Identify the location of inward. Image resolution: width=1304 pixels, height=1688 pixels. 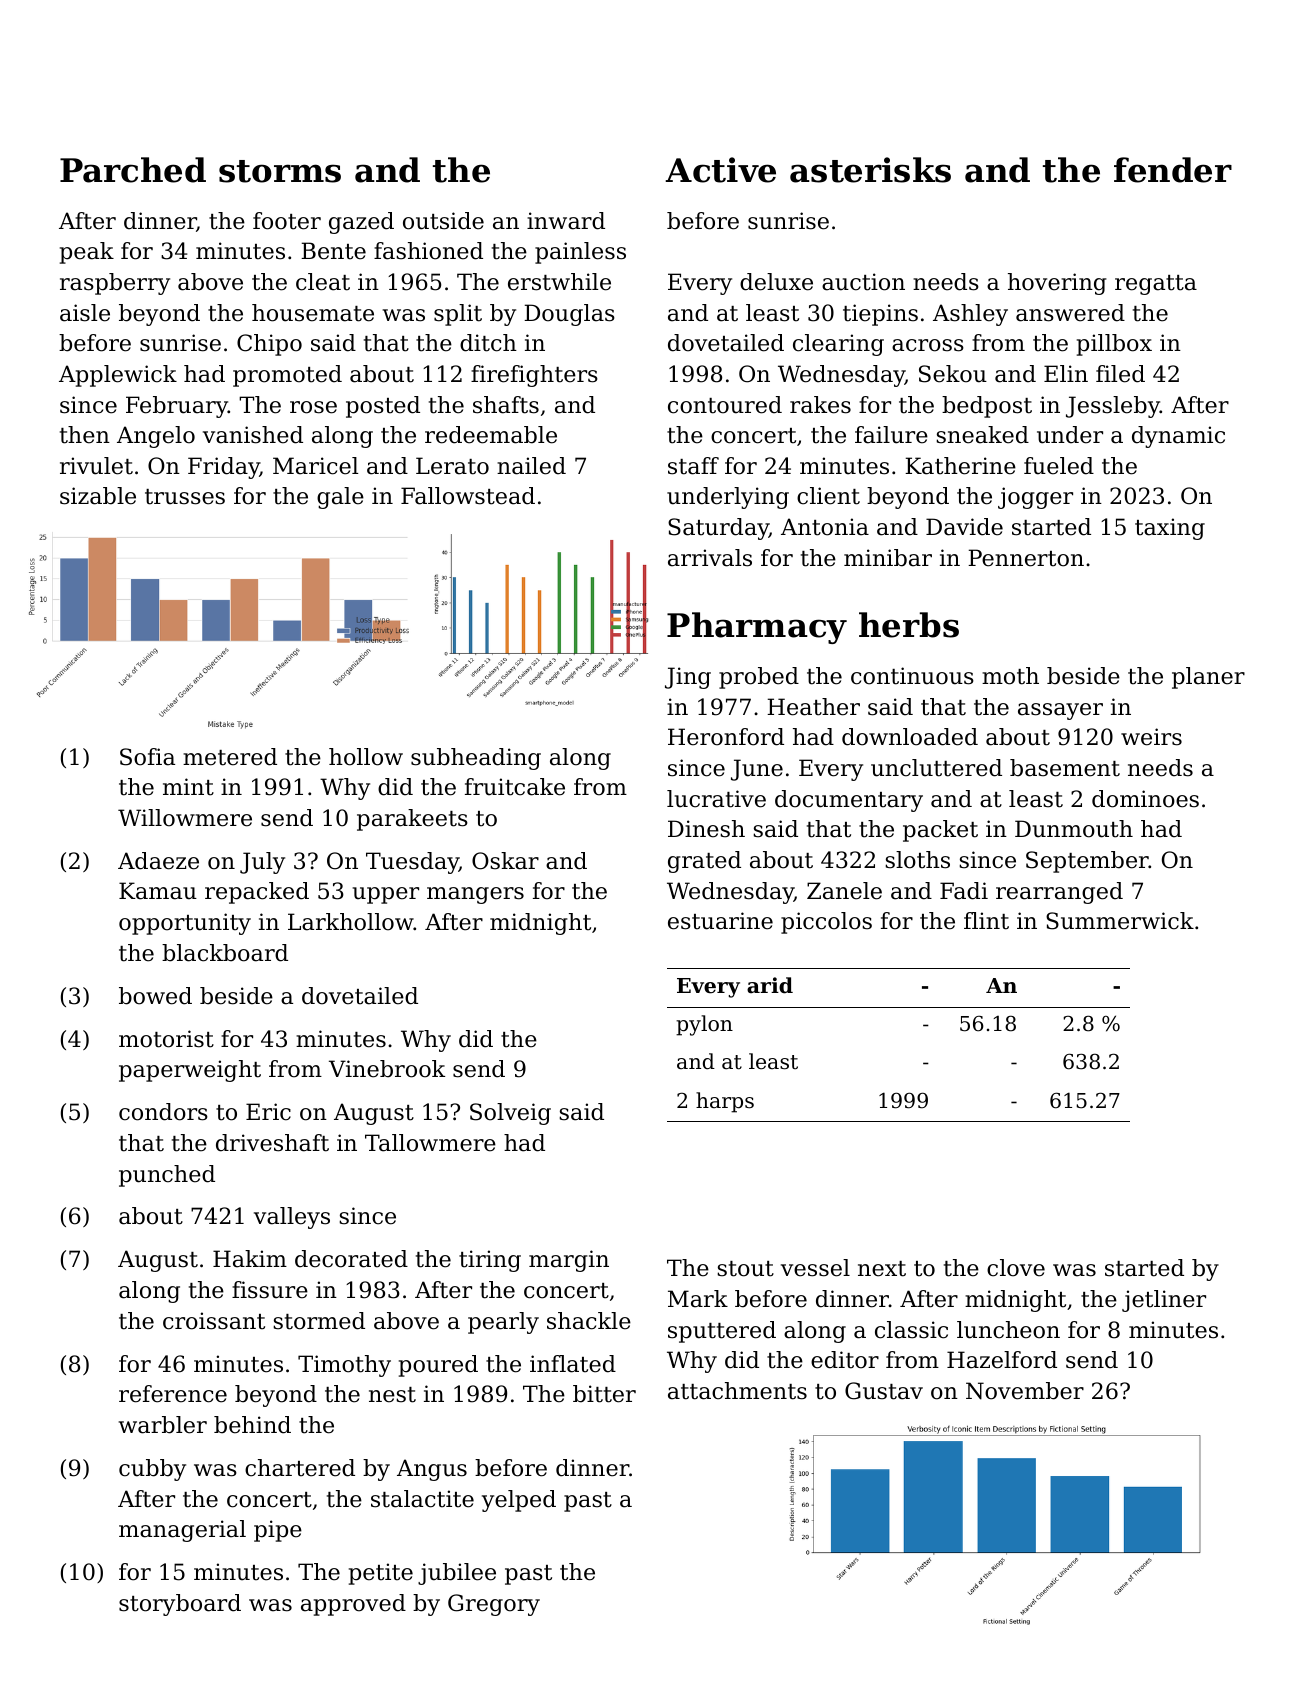
(566, 221).
